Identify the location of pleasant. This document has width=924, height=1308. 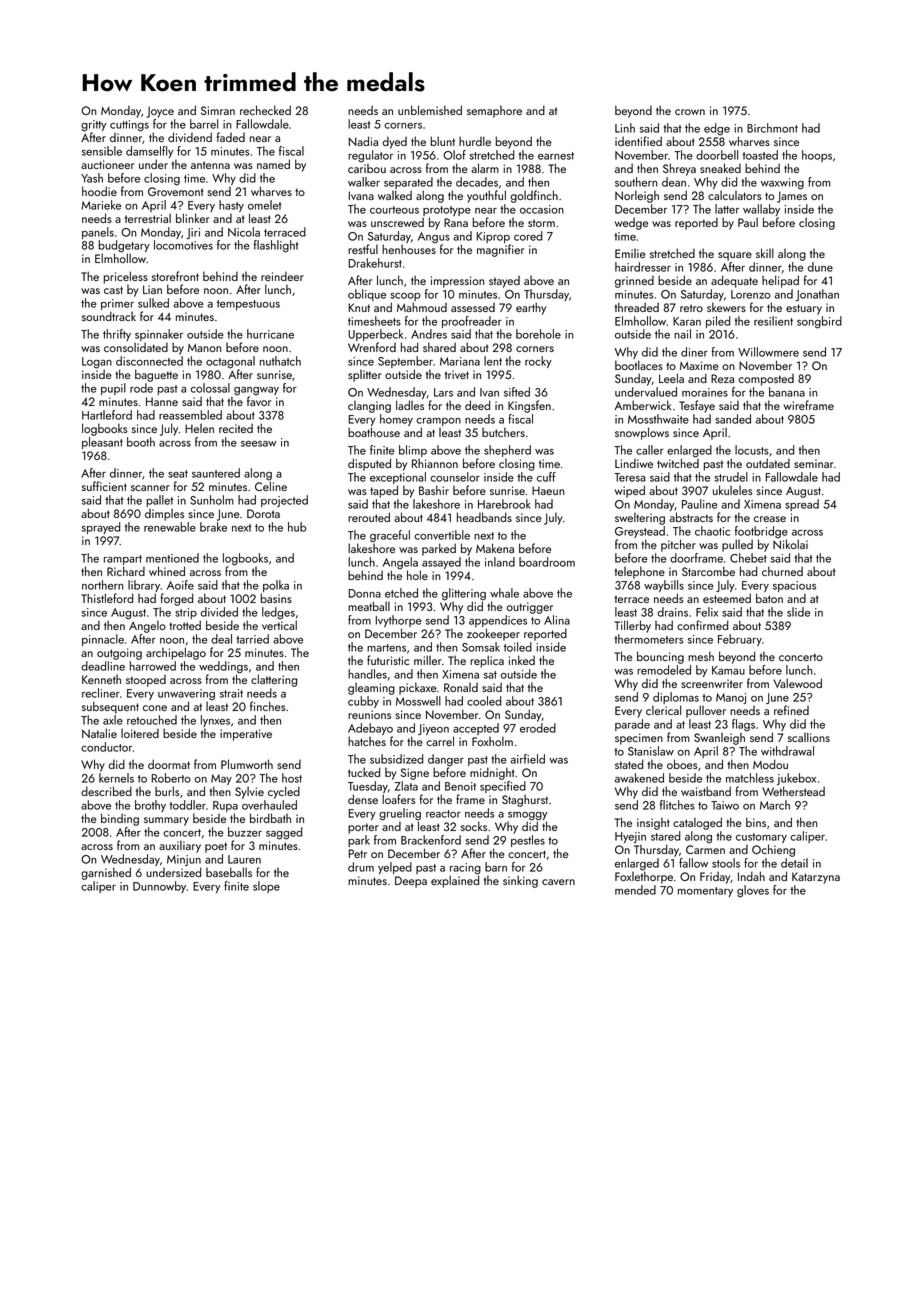
(102, 443).
